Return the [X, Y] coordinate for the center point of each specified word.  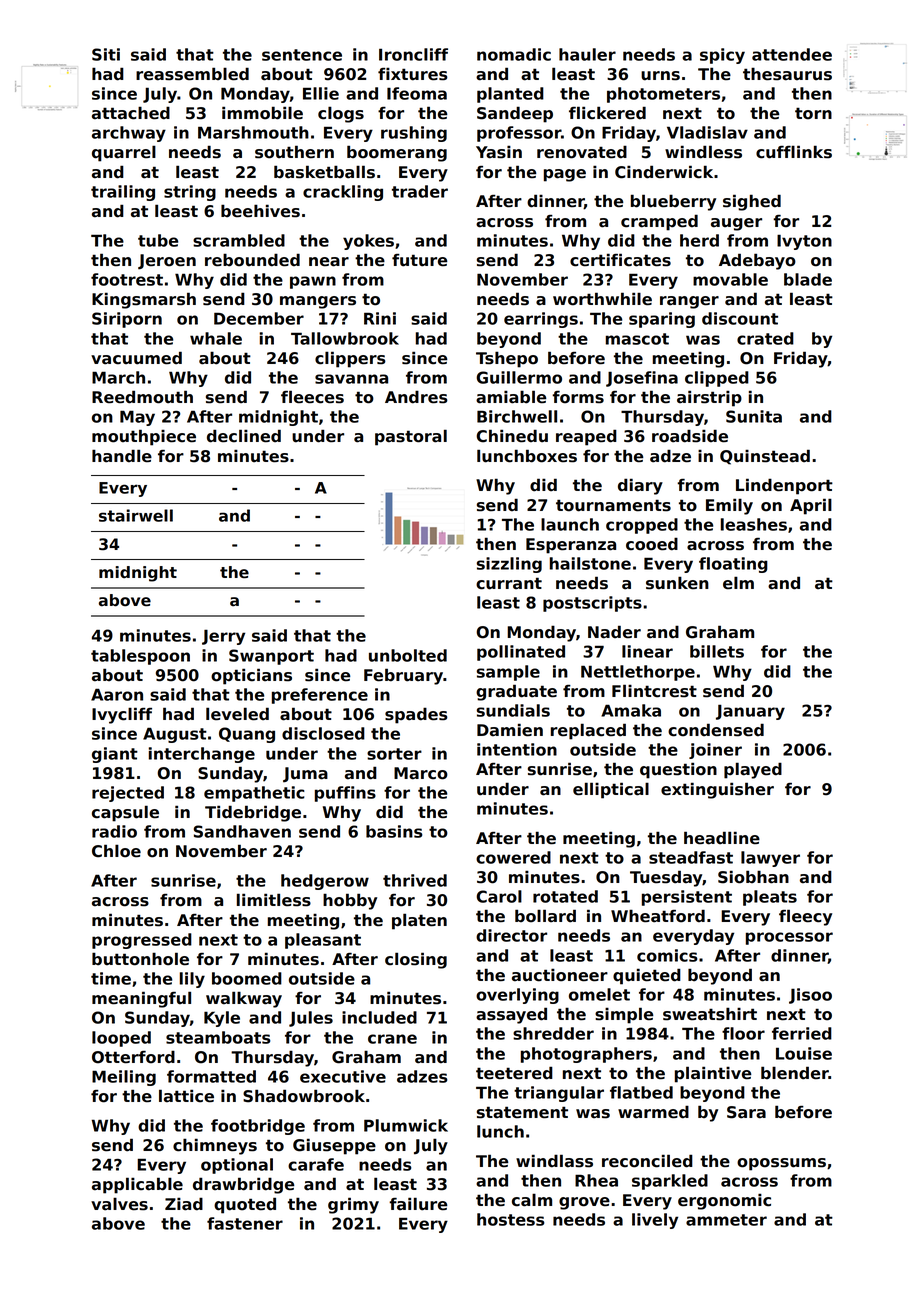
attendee [792, 54]
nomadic [514, 54]
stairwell [136, 515]
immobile [262, 113]
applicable [137, 1185]
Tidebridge [253, 813]
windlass [554, 1161]
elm [738, 583]
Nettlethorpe [638, 673]
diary [640, 486]
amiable [511, 397]
